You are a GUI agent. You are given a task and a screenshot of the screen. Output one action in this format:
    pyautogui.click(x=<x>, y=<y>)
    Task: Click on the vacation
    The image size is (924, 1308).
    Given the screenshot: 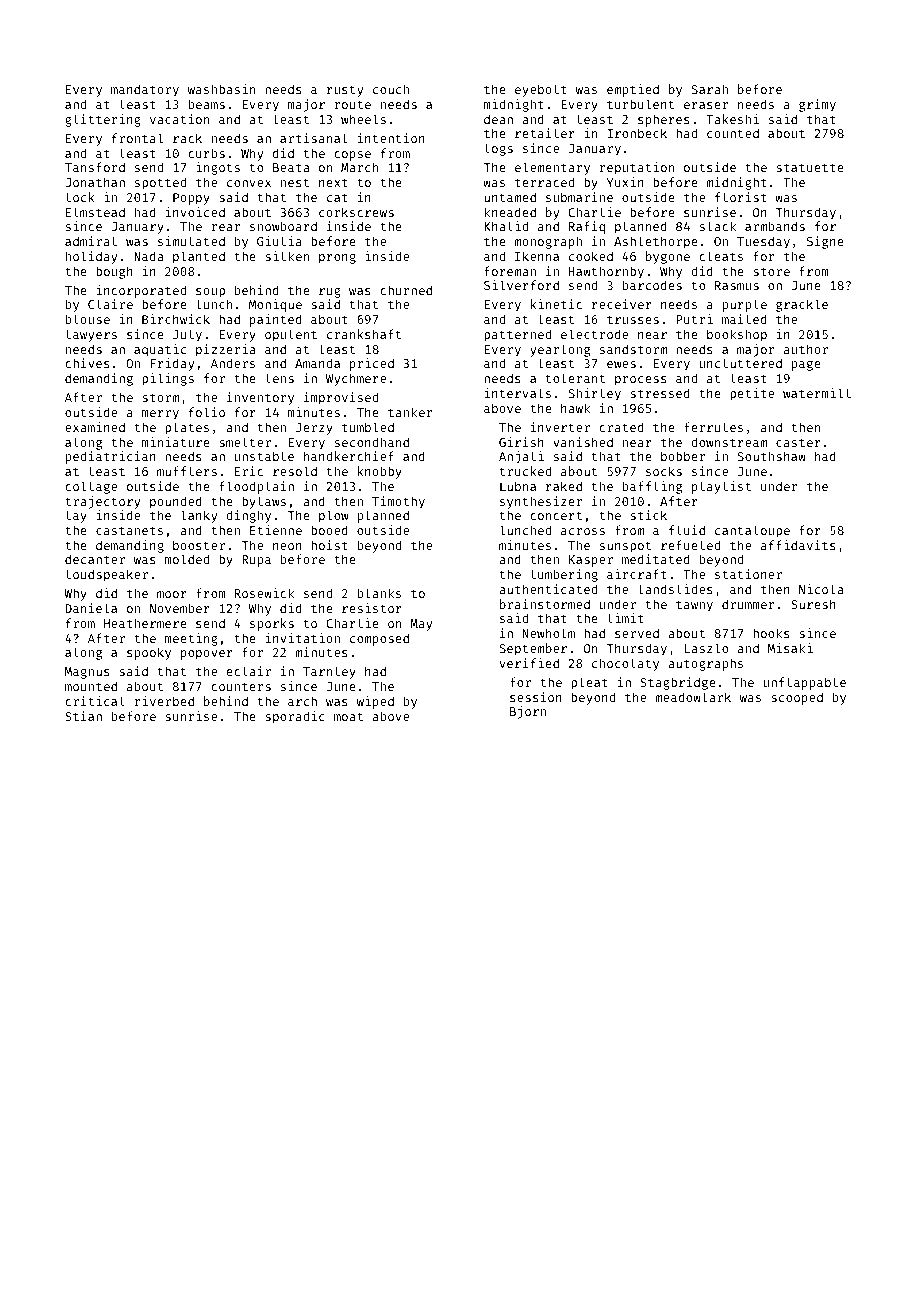 What is the action you would take?
    pyautogui.click(x=179, y=119)
